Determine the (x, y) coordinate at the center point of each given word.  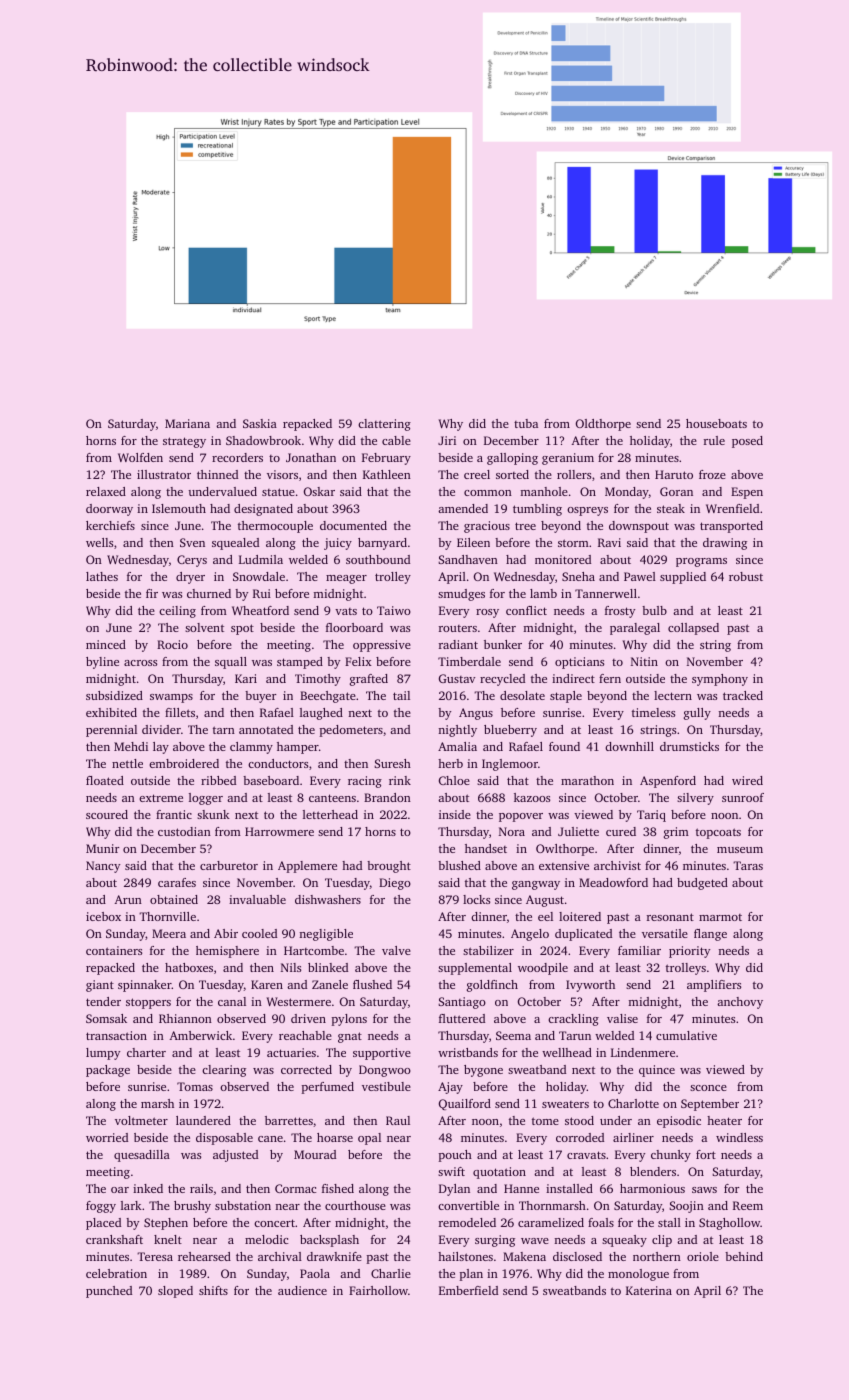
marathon (587, 780)
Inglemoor (510, 765)
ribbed (218, 780)
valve (396, 950)
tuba (526, 423)
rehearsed (204, 1256)
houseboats (716, 423)
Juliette (578, 831)
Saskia (260, 423)
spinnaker (144, 986)
